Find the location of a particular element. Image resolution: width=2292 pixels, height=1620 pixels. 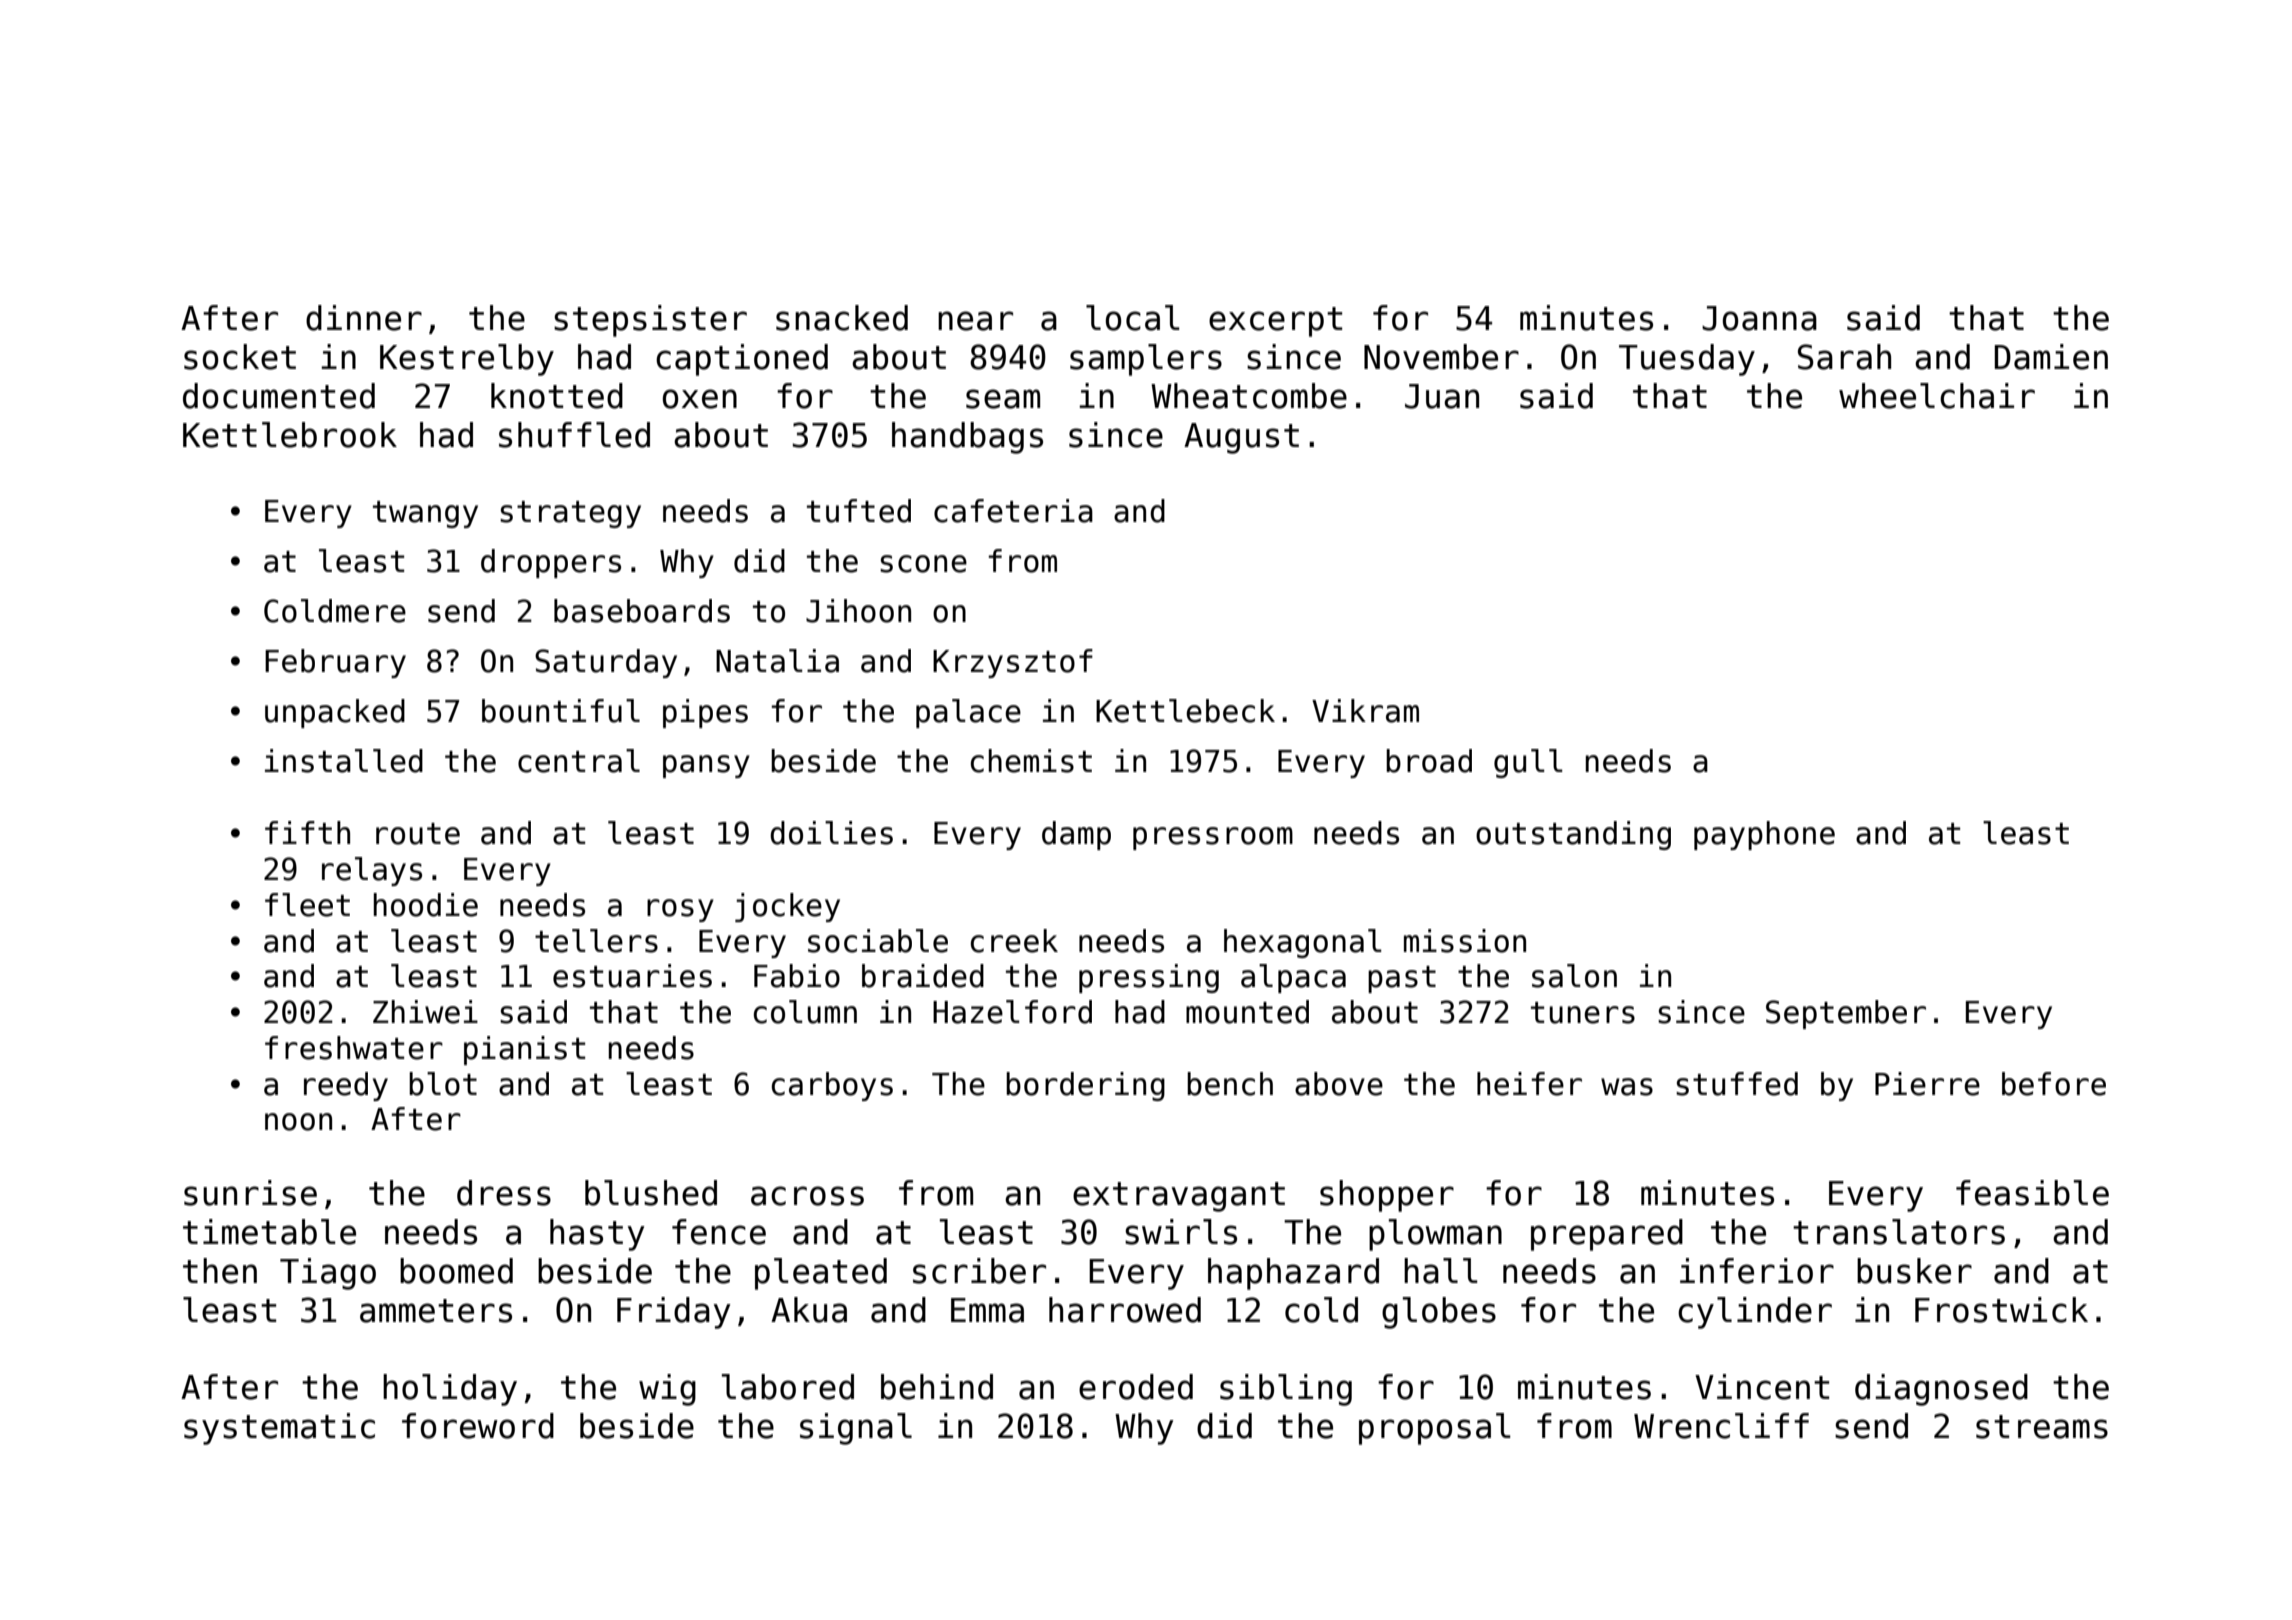

proposal is located at coordinates (1435, 1429).
